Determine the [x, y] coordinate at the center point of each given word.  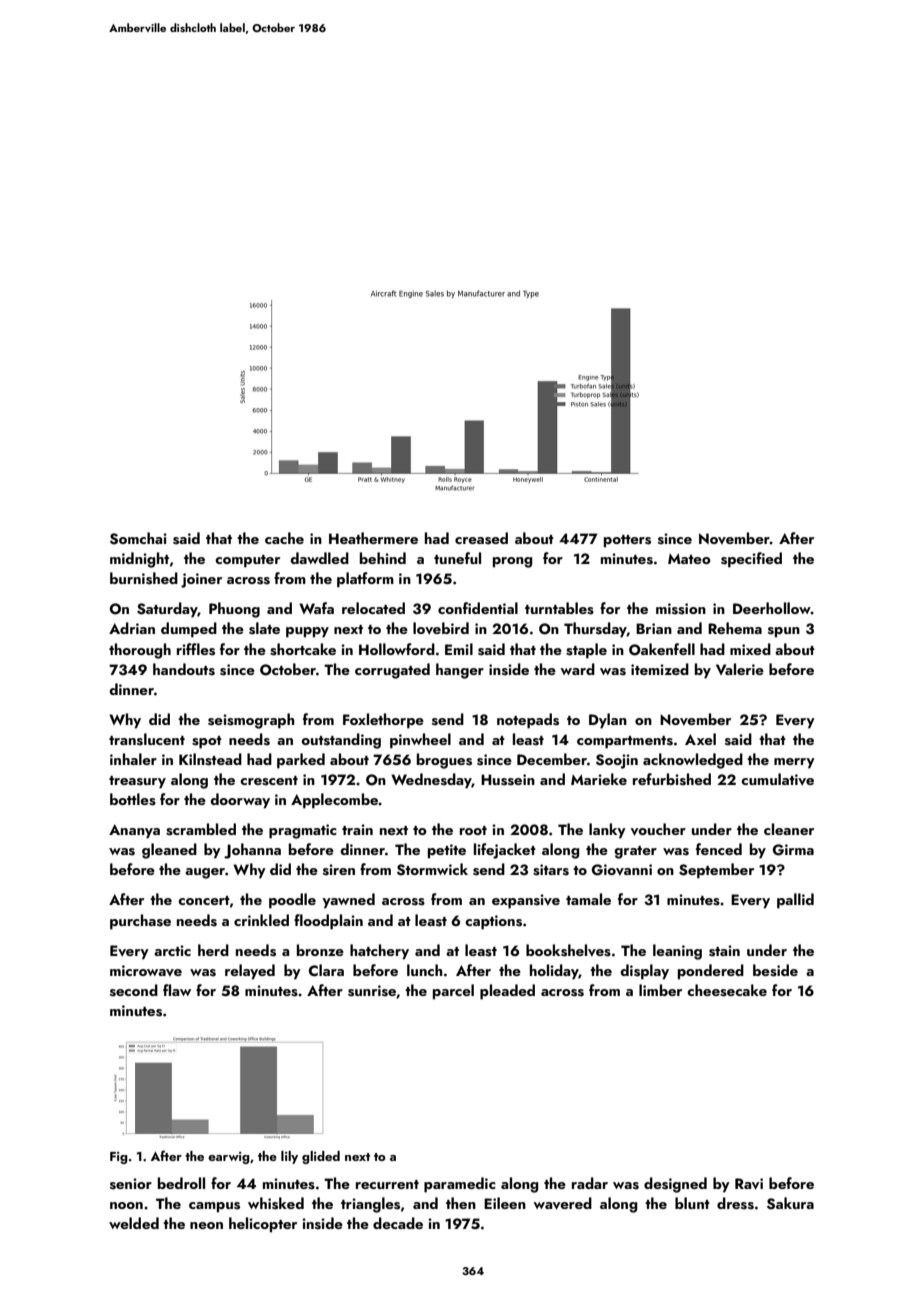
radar [590, 1183]
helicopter [263, 1225]
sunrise [372, 991]
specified [751, 560]
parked [301, 761]
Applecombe [335, 801]
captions [493, 922]
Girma [793, 850]
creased [481, 538]
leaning [677, 952]
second [134, 990]
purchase [140, 922]
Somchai [138, 538]
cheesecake [727, 990]
